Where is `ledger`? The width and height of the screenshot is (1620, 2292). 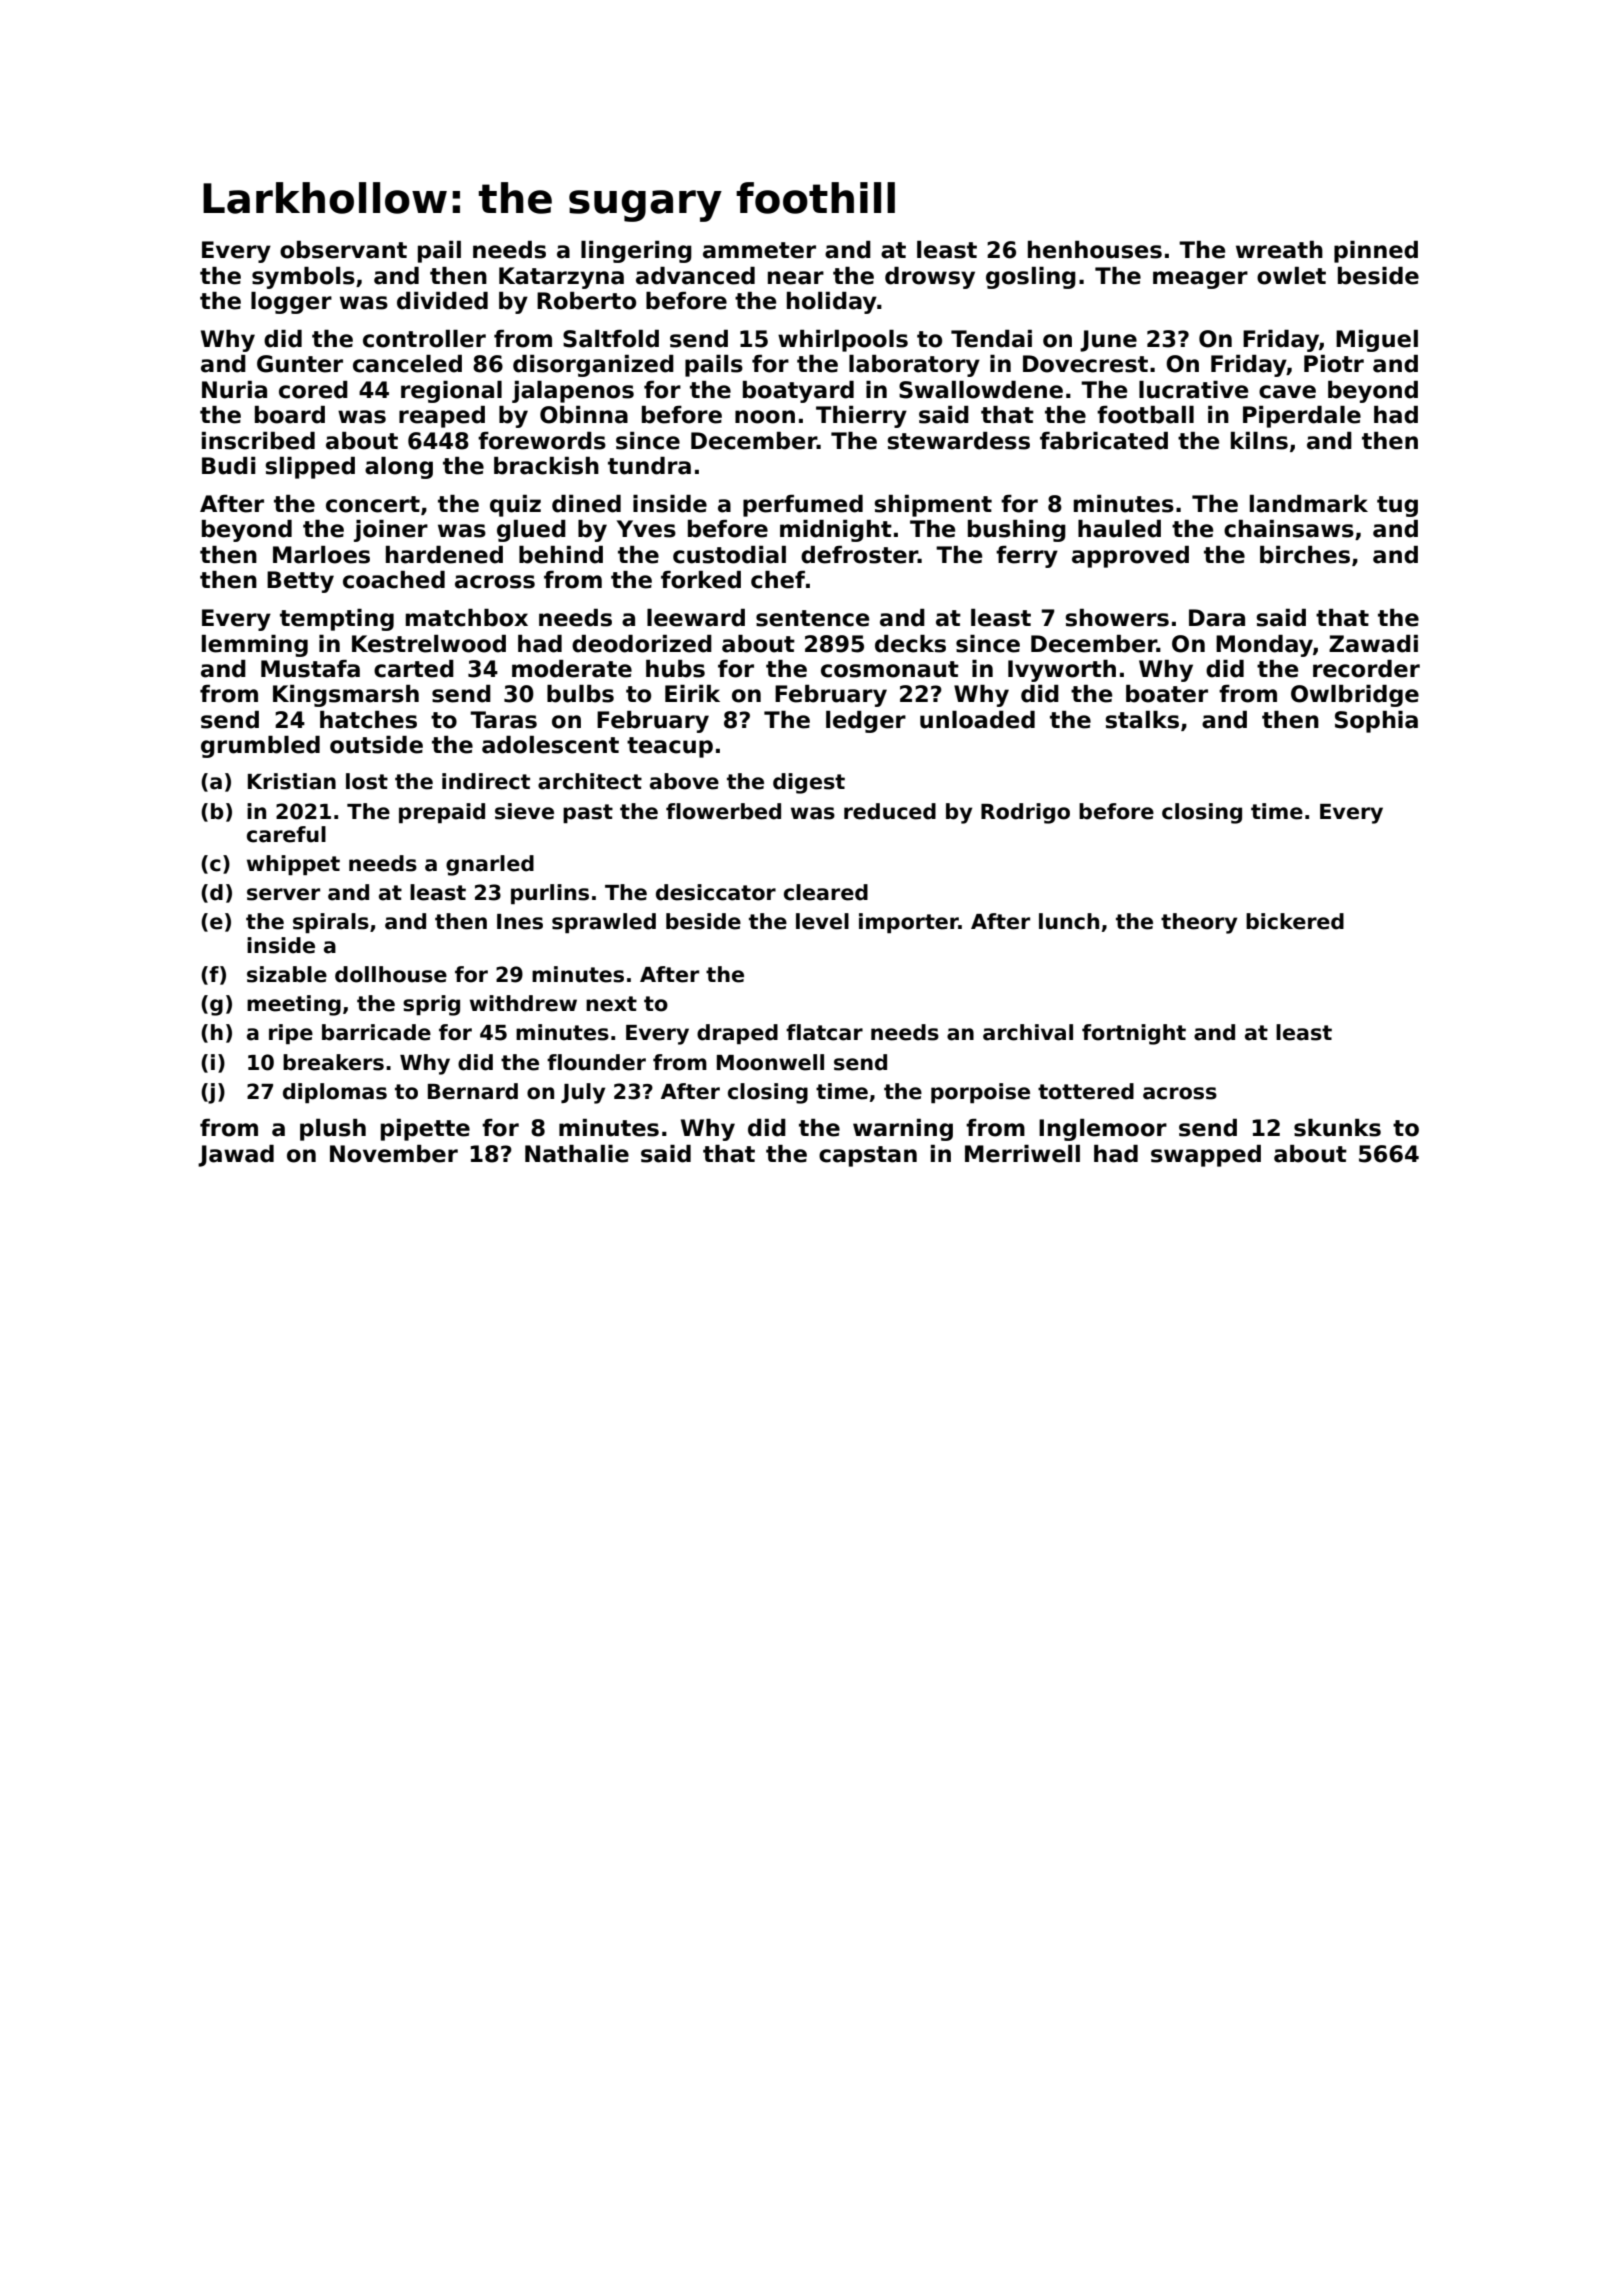 ledger is located at coordinates (866, 722).
